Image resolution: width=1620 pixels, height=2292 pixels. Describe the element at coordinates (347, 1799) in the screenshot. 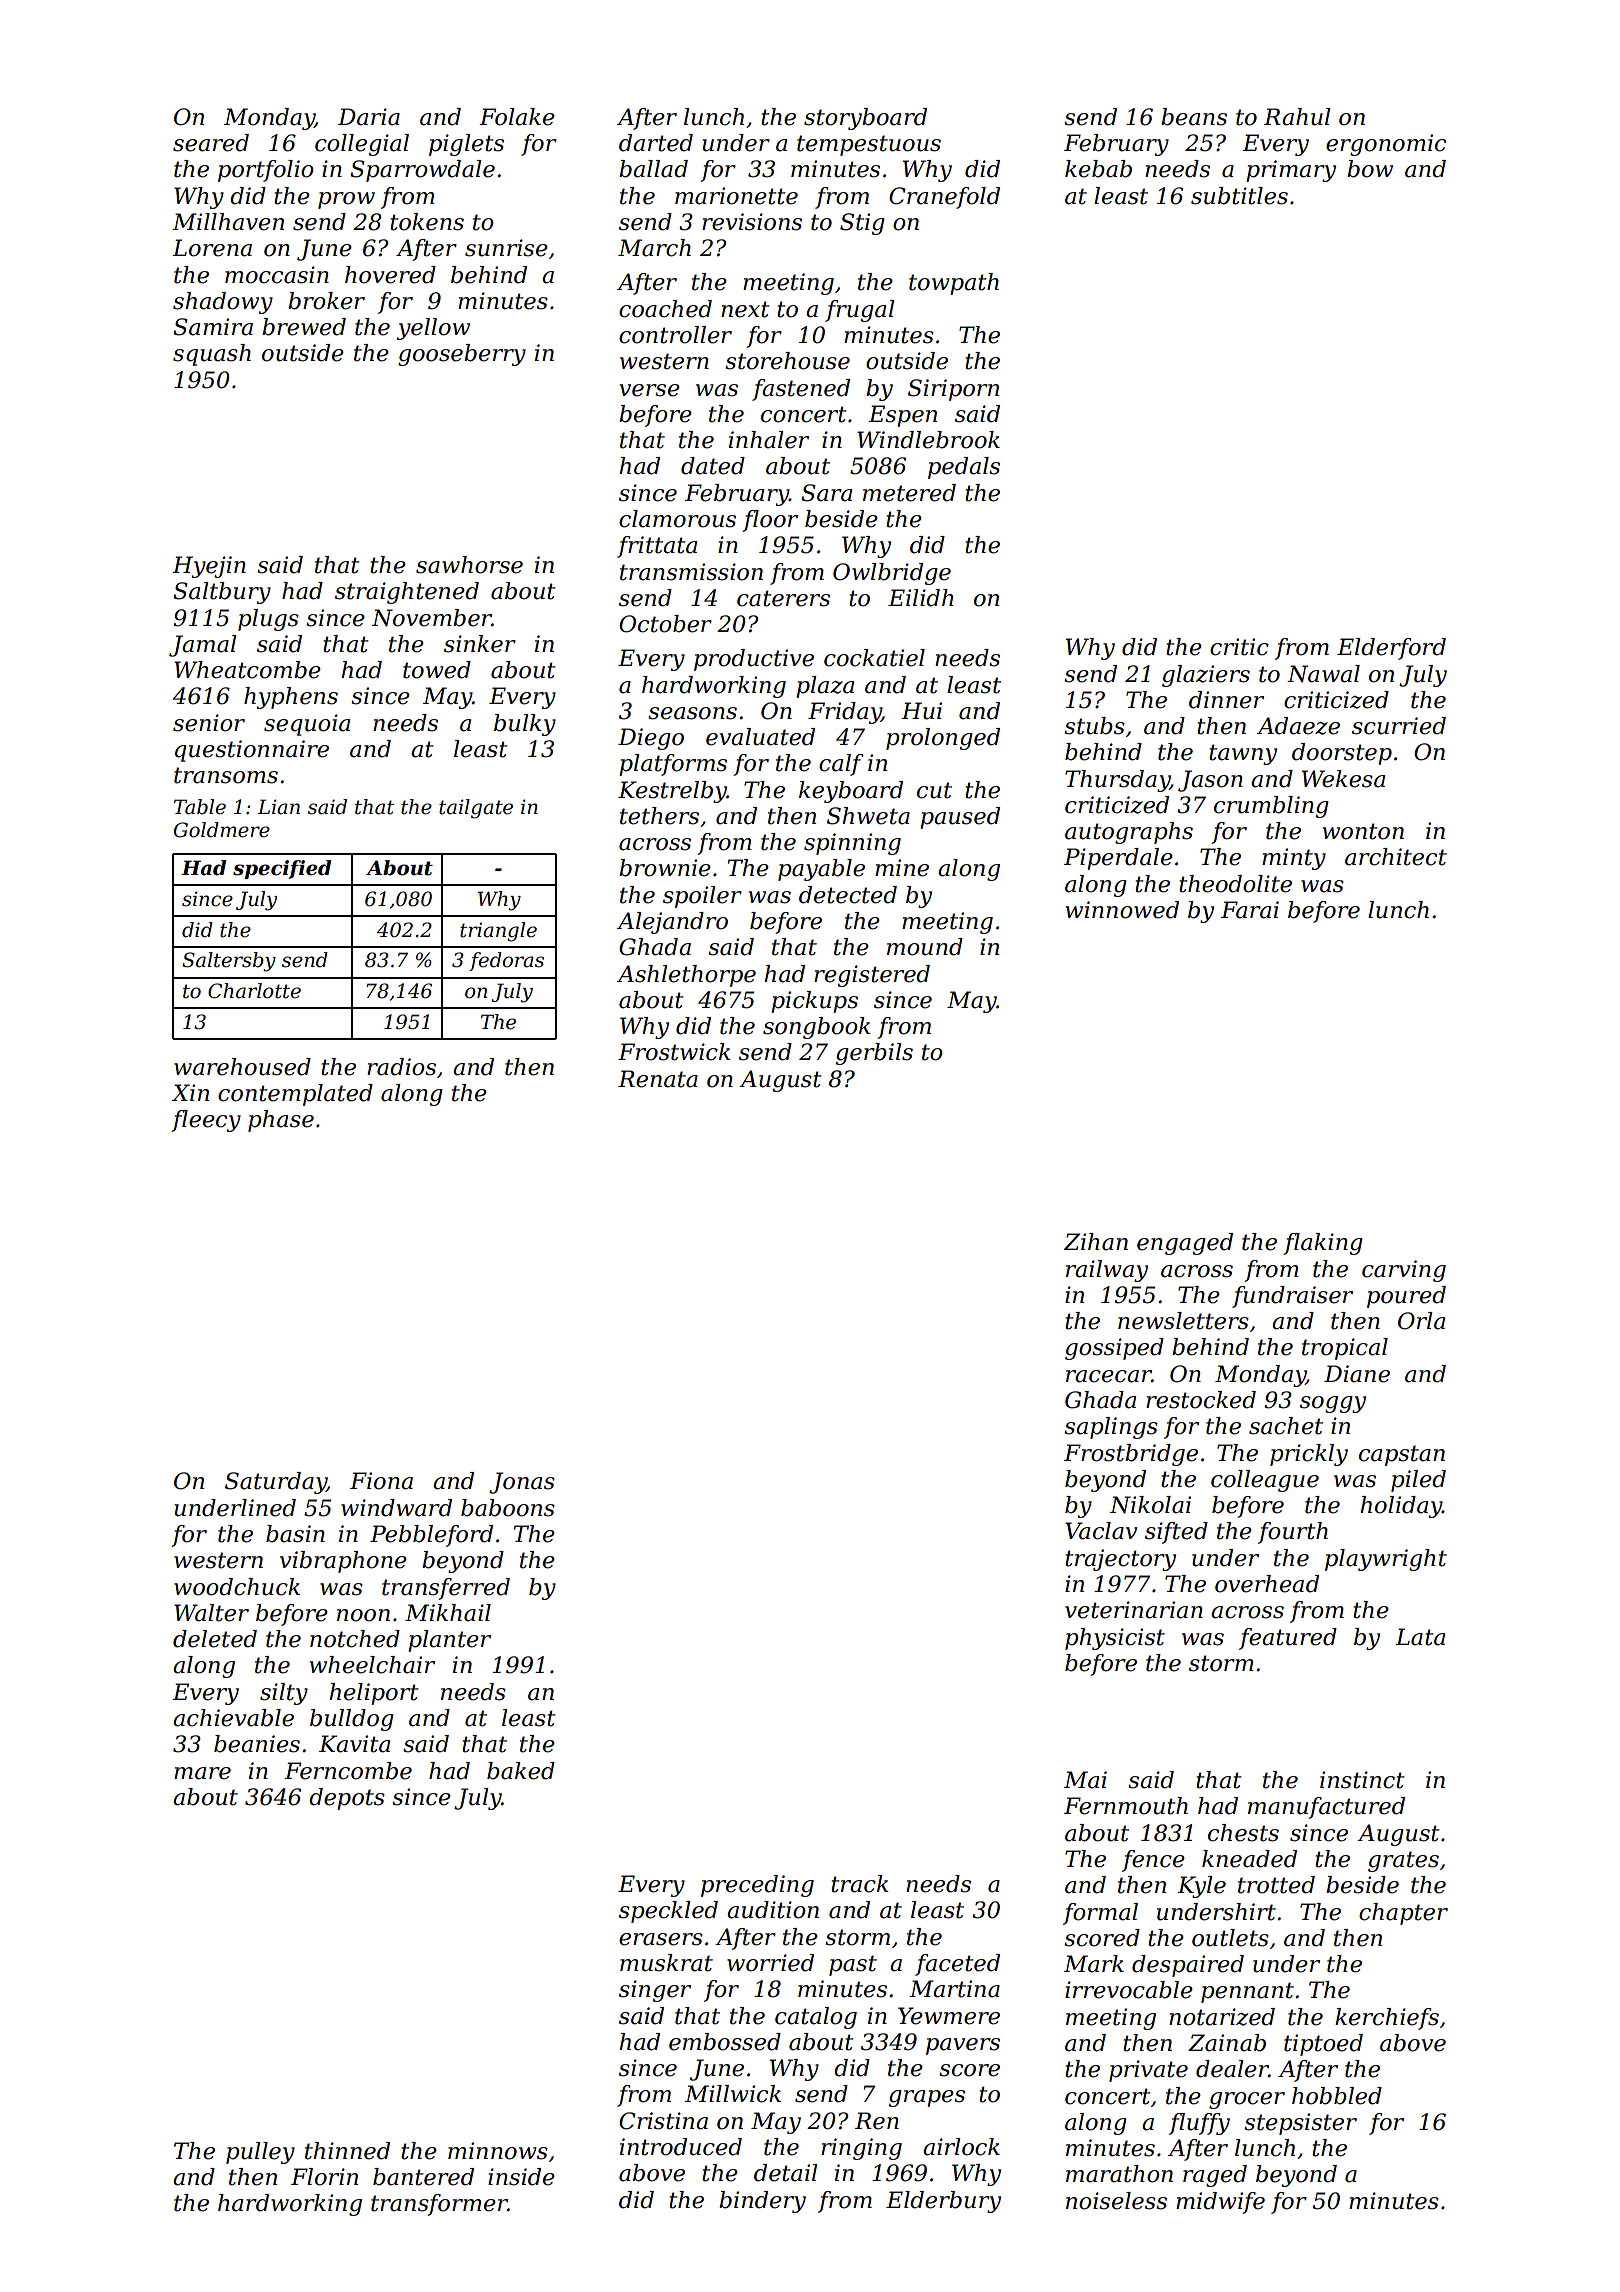

I see `depots` at that location.
